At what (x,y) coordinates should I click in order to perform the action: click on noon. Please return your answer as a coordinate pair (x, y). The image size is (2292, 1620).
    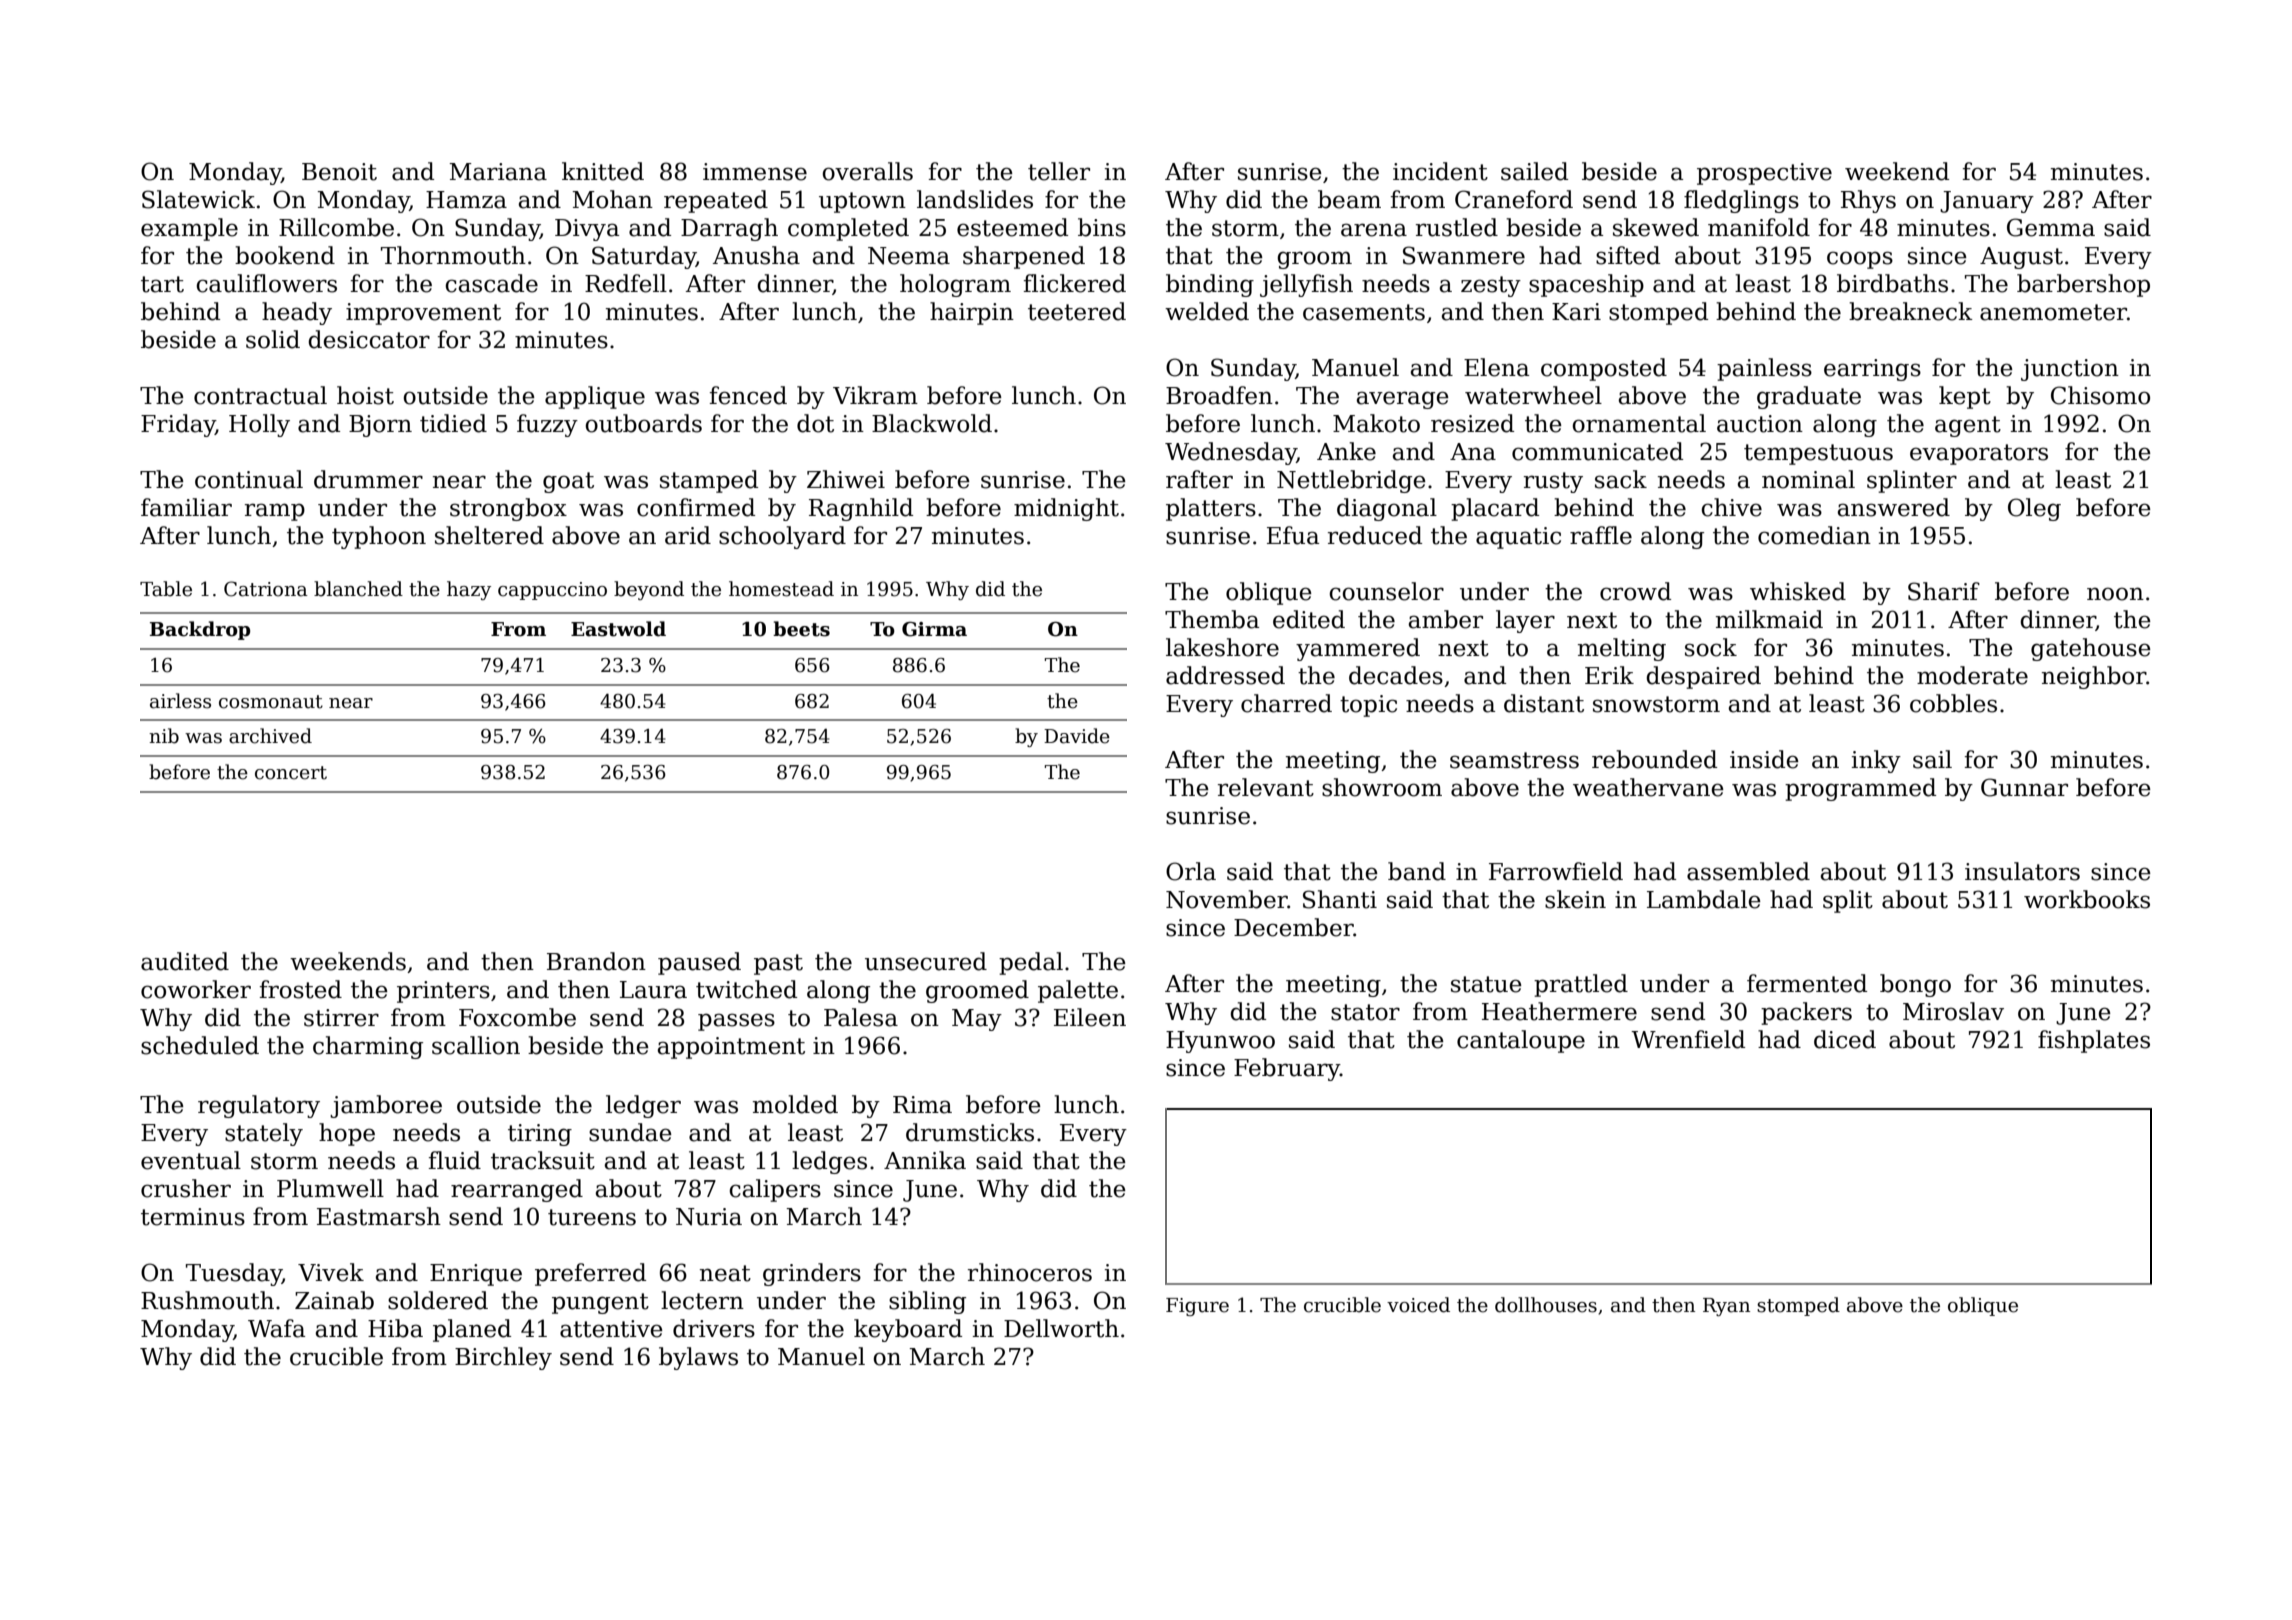
    Looking at the image, I should click on (2115, 594).
